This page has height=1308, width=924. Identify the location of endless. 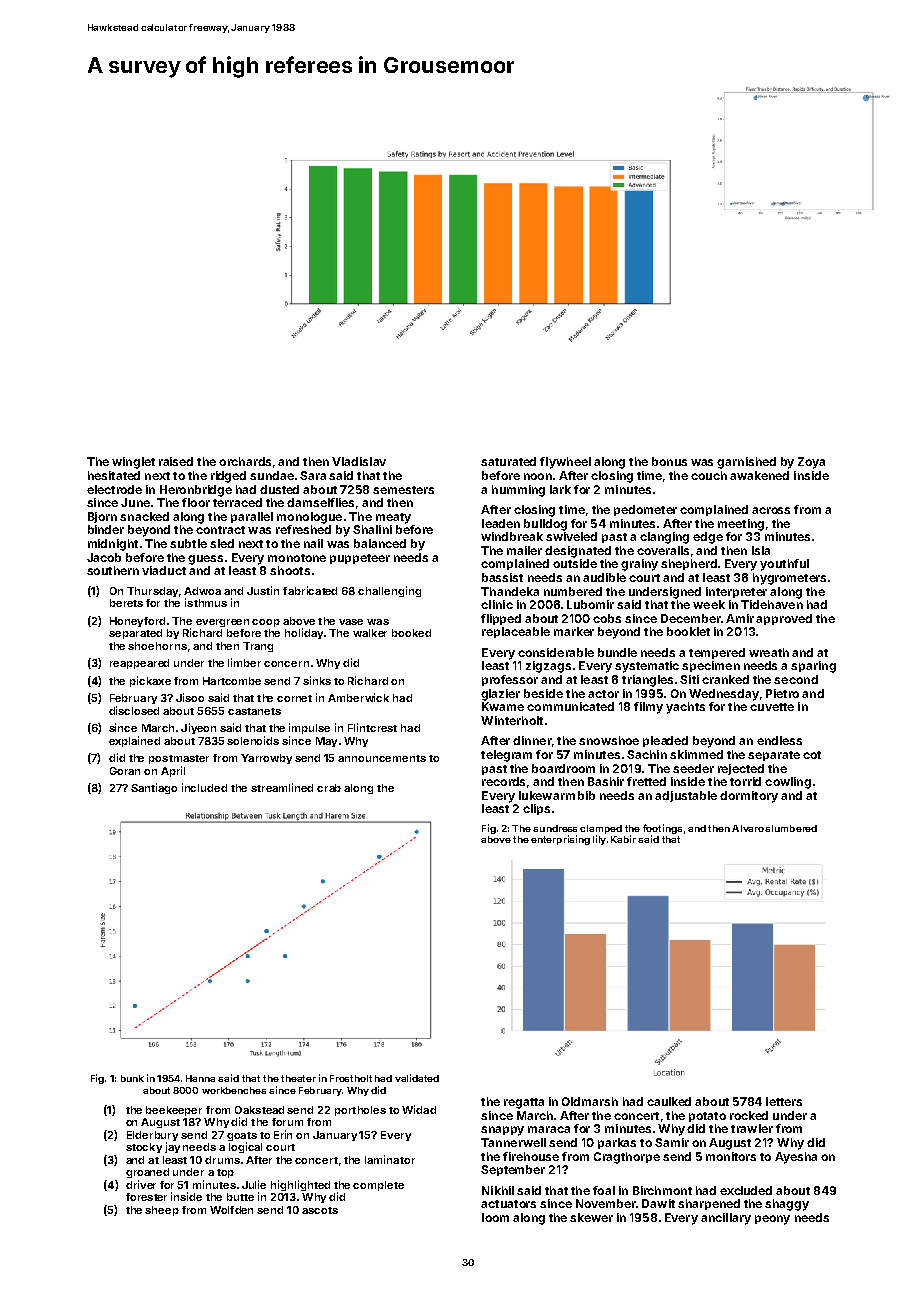
(779, 740).
